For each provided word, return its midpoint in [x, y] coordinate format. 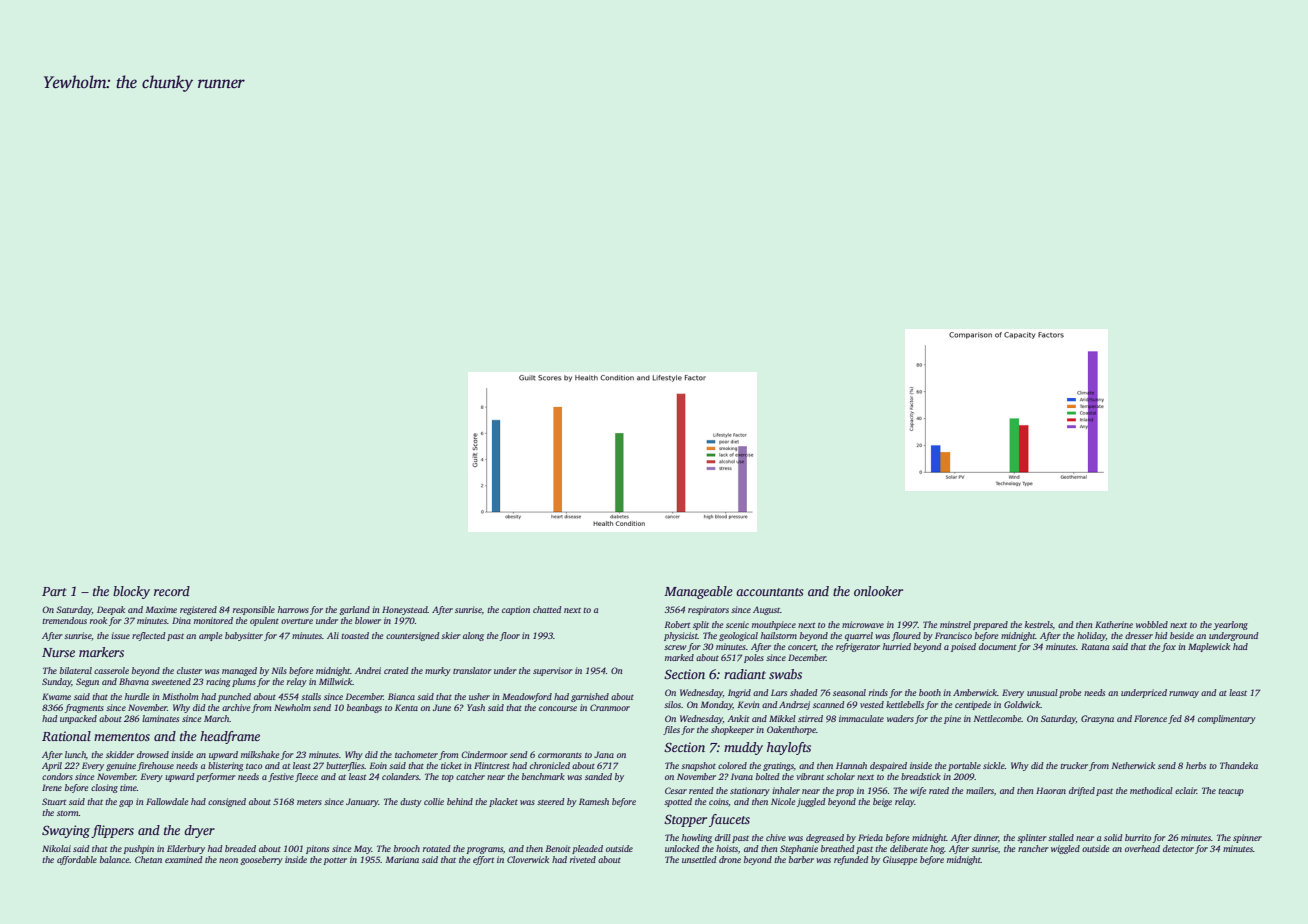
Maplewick [1209, 647]
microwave [863, 624]
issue [120, 635]
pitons [317, 849]
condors [57, 776]
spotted [678, 802]
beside [1182, 635]
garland [354, 610]
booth [930, 692]
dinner [986, 837]
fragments [84, 708]
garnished [590, 697]
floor [510, 636]
